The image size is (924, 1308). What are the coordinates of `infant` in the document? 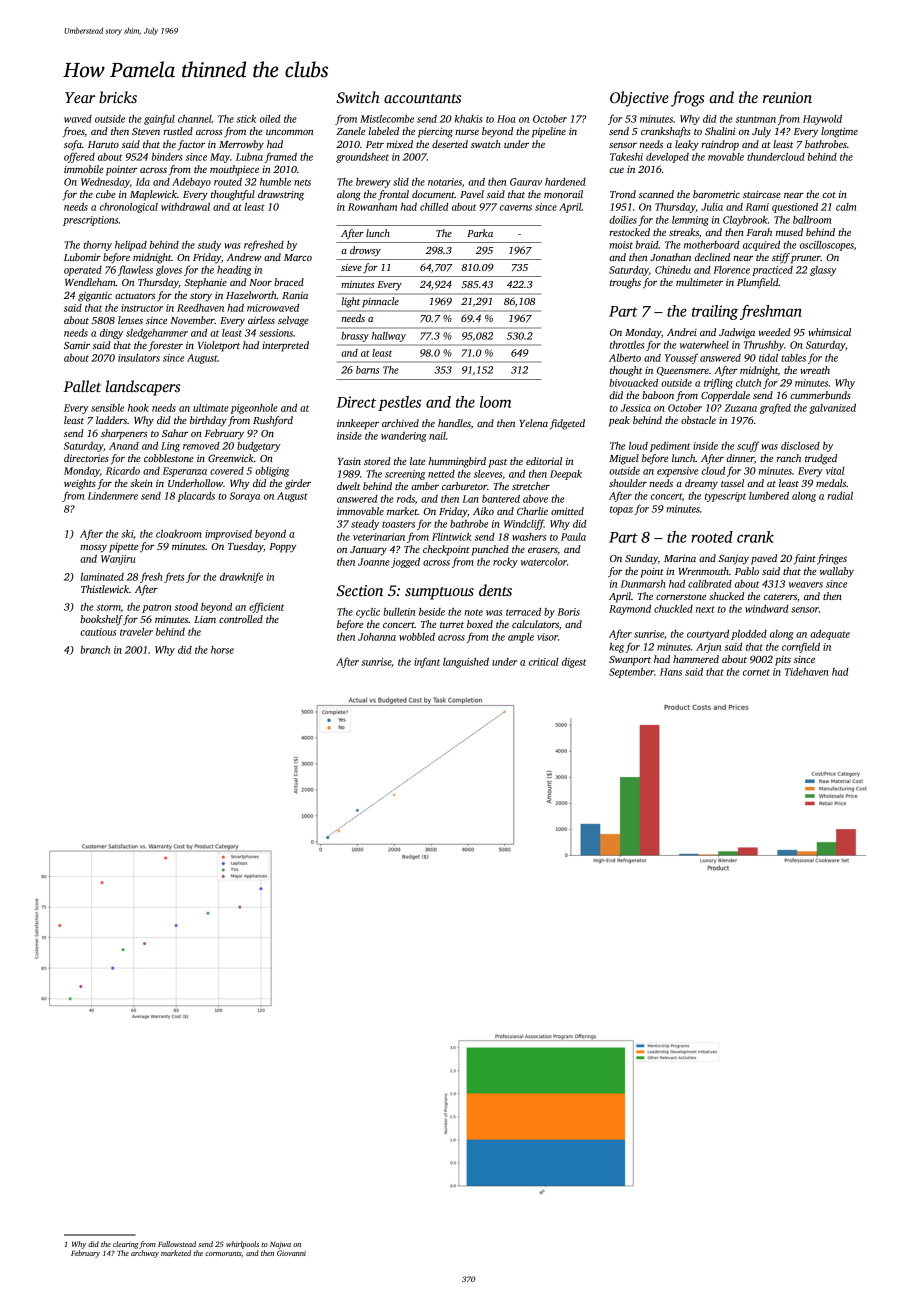 It's located at (427, 662).
